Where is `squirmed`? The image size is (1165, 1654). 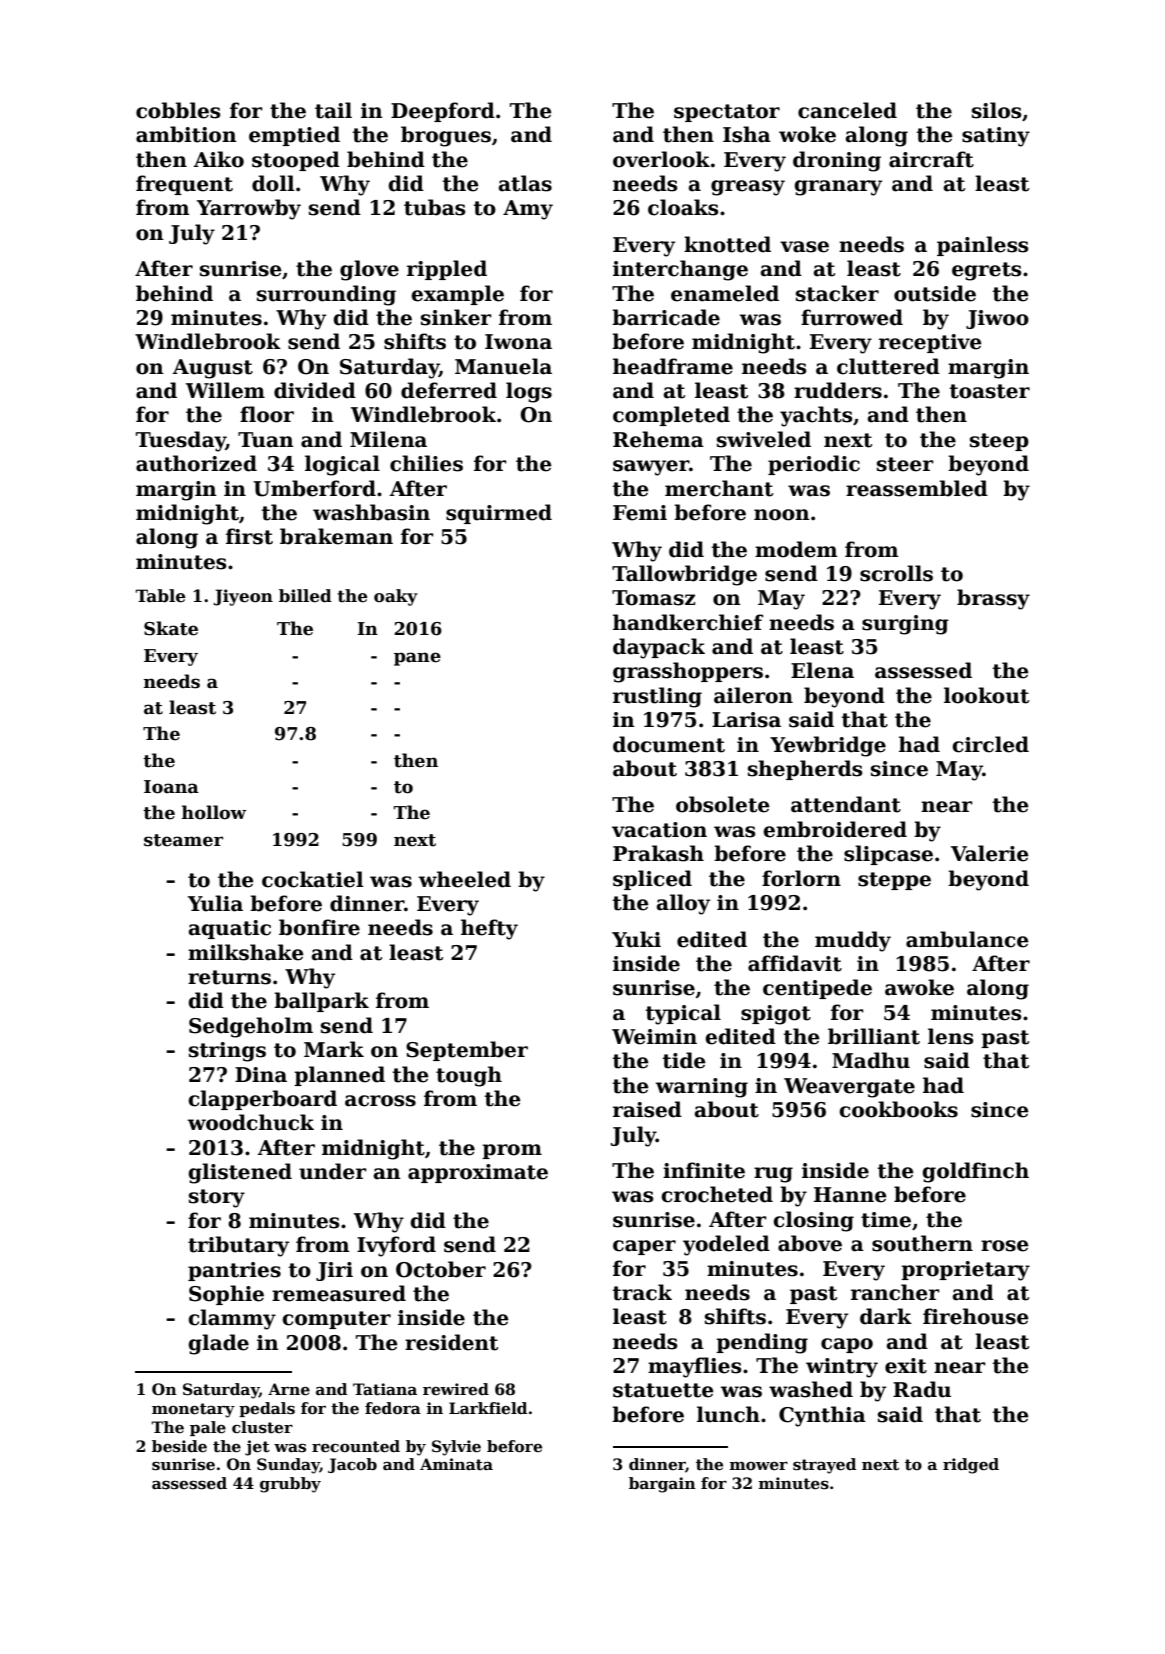
squirmed is located at coordinates (499, 514).
